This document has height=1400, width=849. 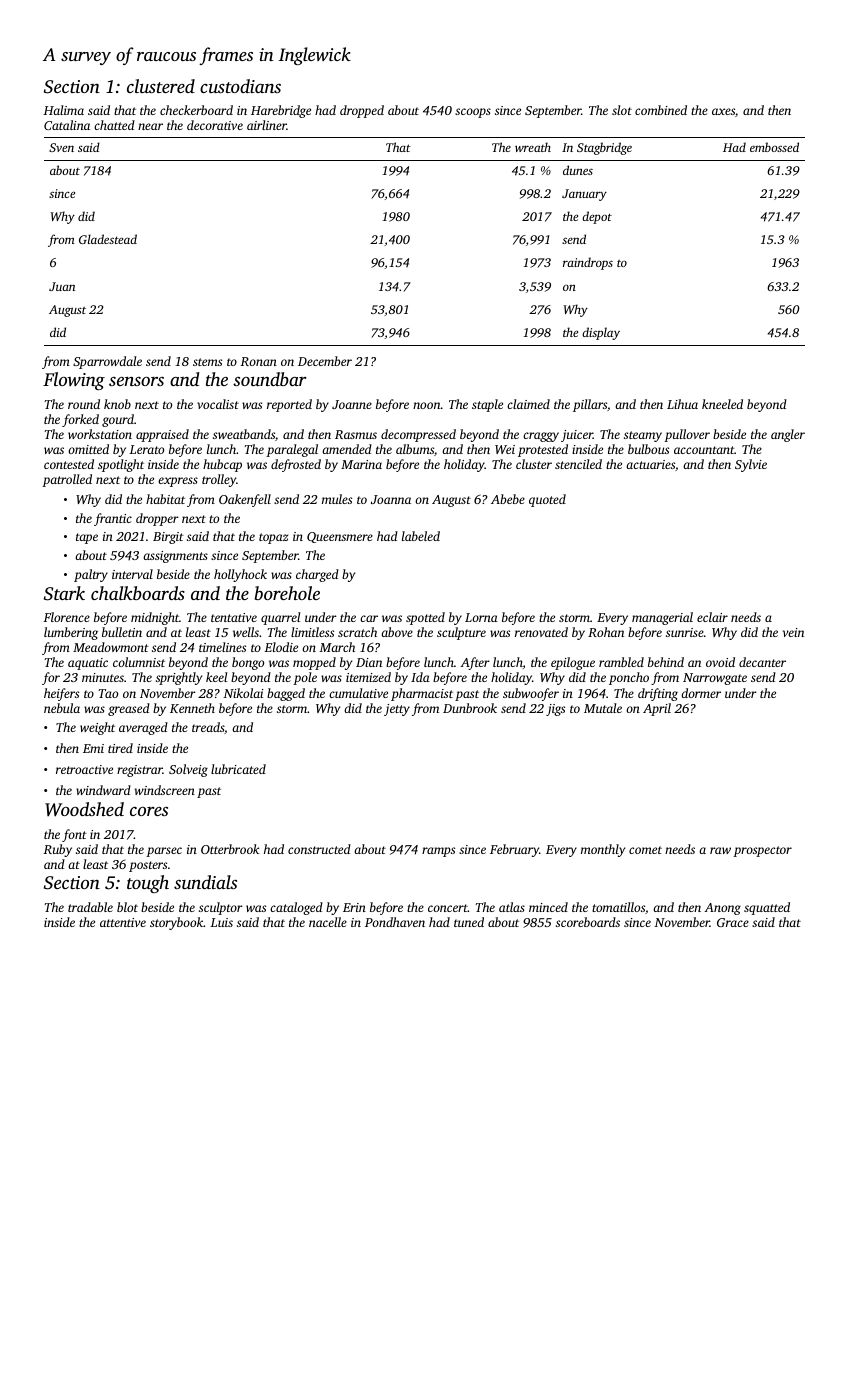 What do you see at coordinates (230, 849) in the document?
I see `Otterbrook` at bounding box center [230, 849].
